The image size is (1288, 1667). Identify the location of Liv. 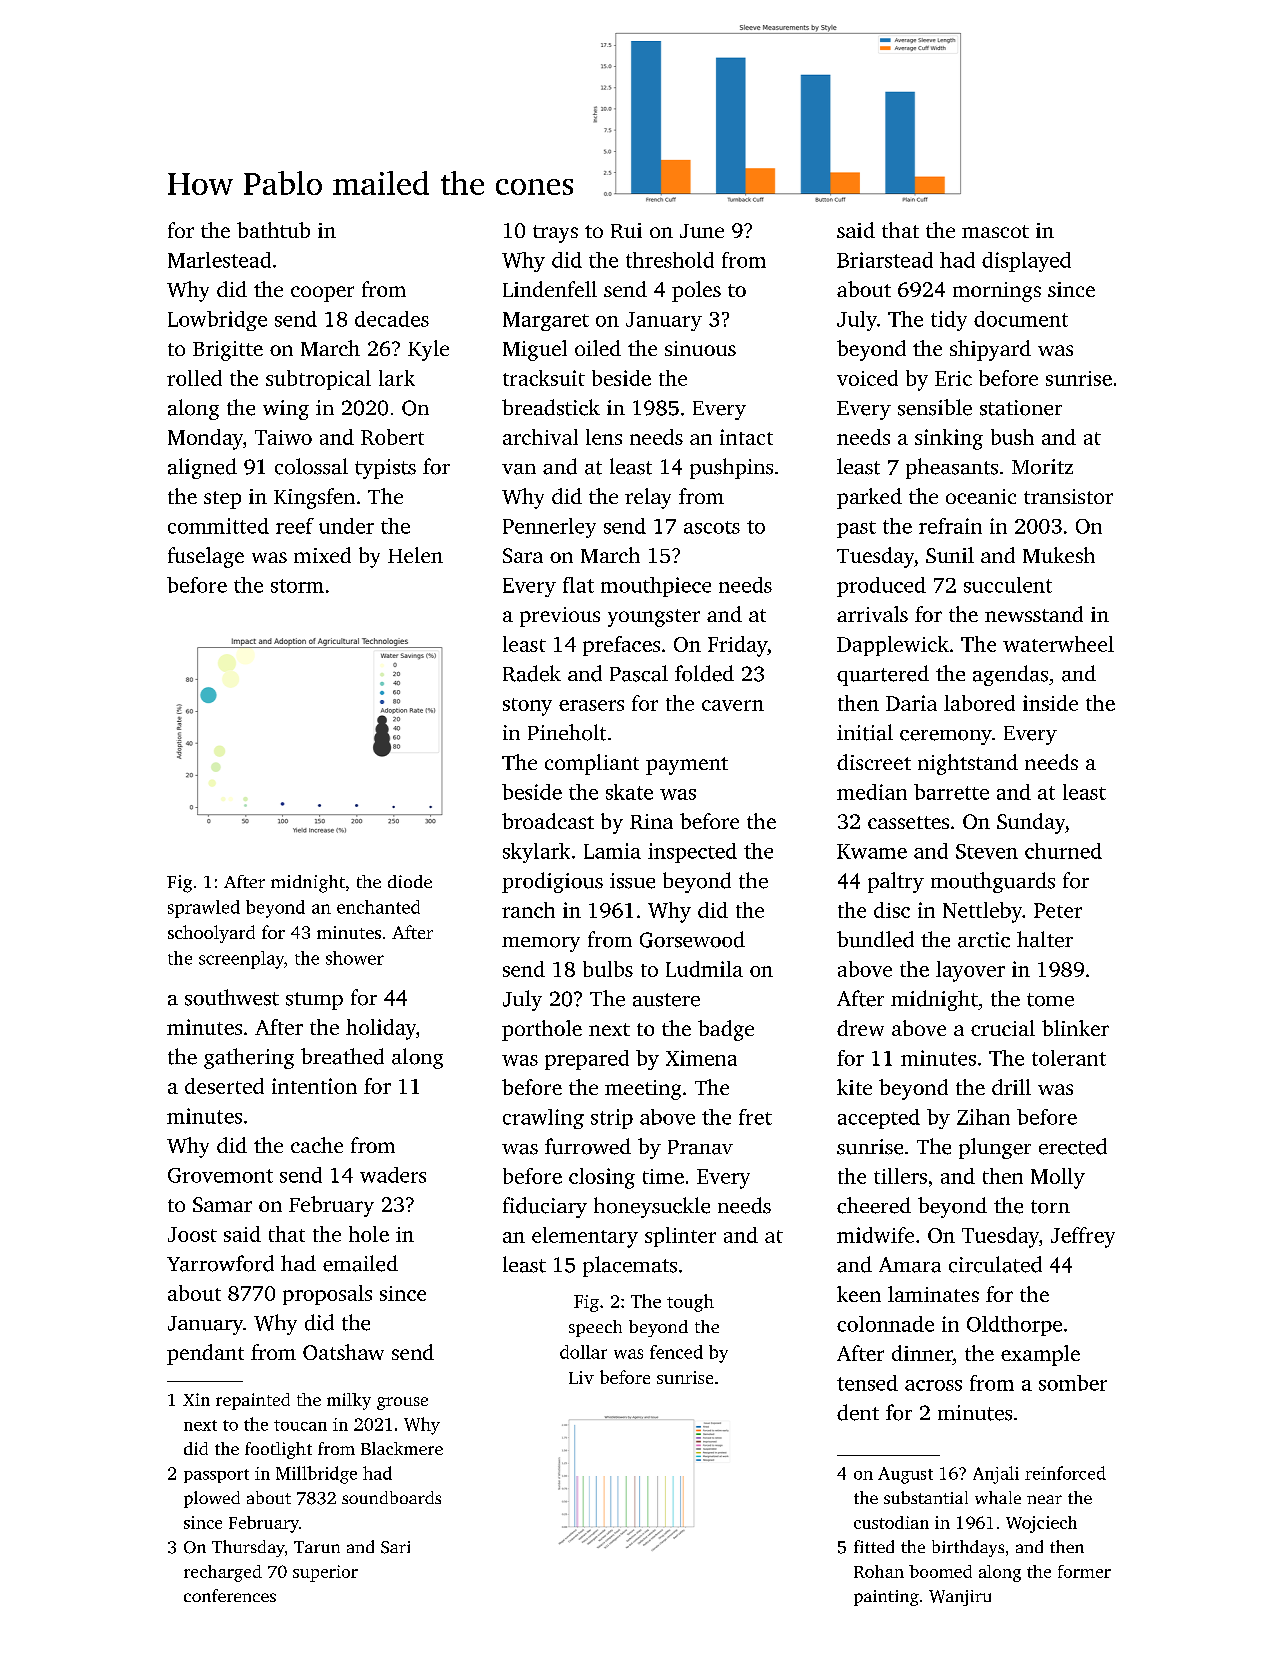
(581, 1377).
